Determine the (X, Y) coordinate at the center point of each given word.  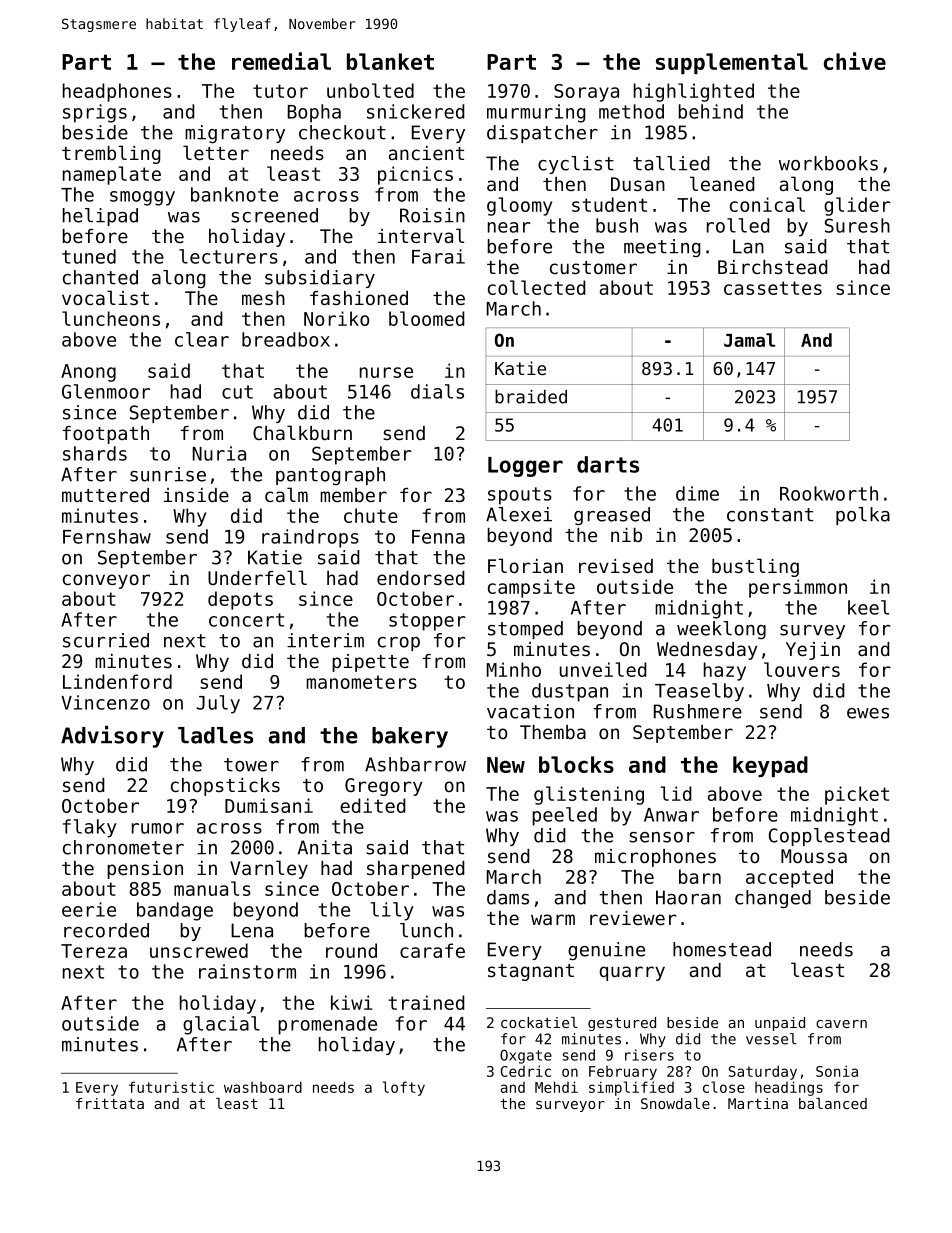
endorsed (421, 578)
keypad (770, 766)
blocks (576, 764)
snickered (416, 111)
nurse (386, 372)
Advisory (112, 737)
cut (237, 392)
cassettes (773, 288)
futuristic (171, 1087)
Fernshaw (107, 536)
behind (711, 111)
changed (773, 899)
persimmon (798, 588)
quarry (632, 973)
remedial (281, 61)
